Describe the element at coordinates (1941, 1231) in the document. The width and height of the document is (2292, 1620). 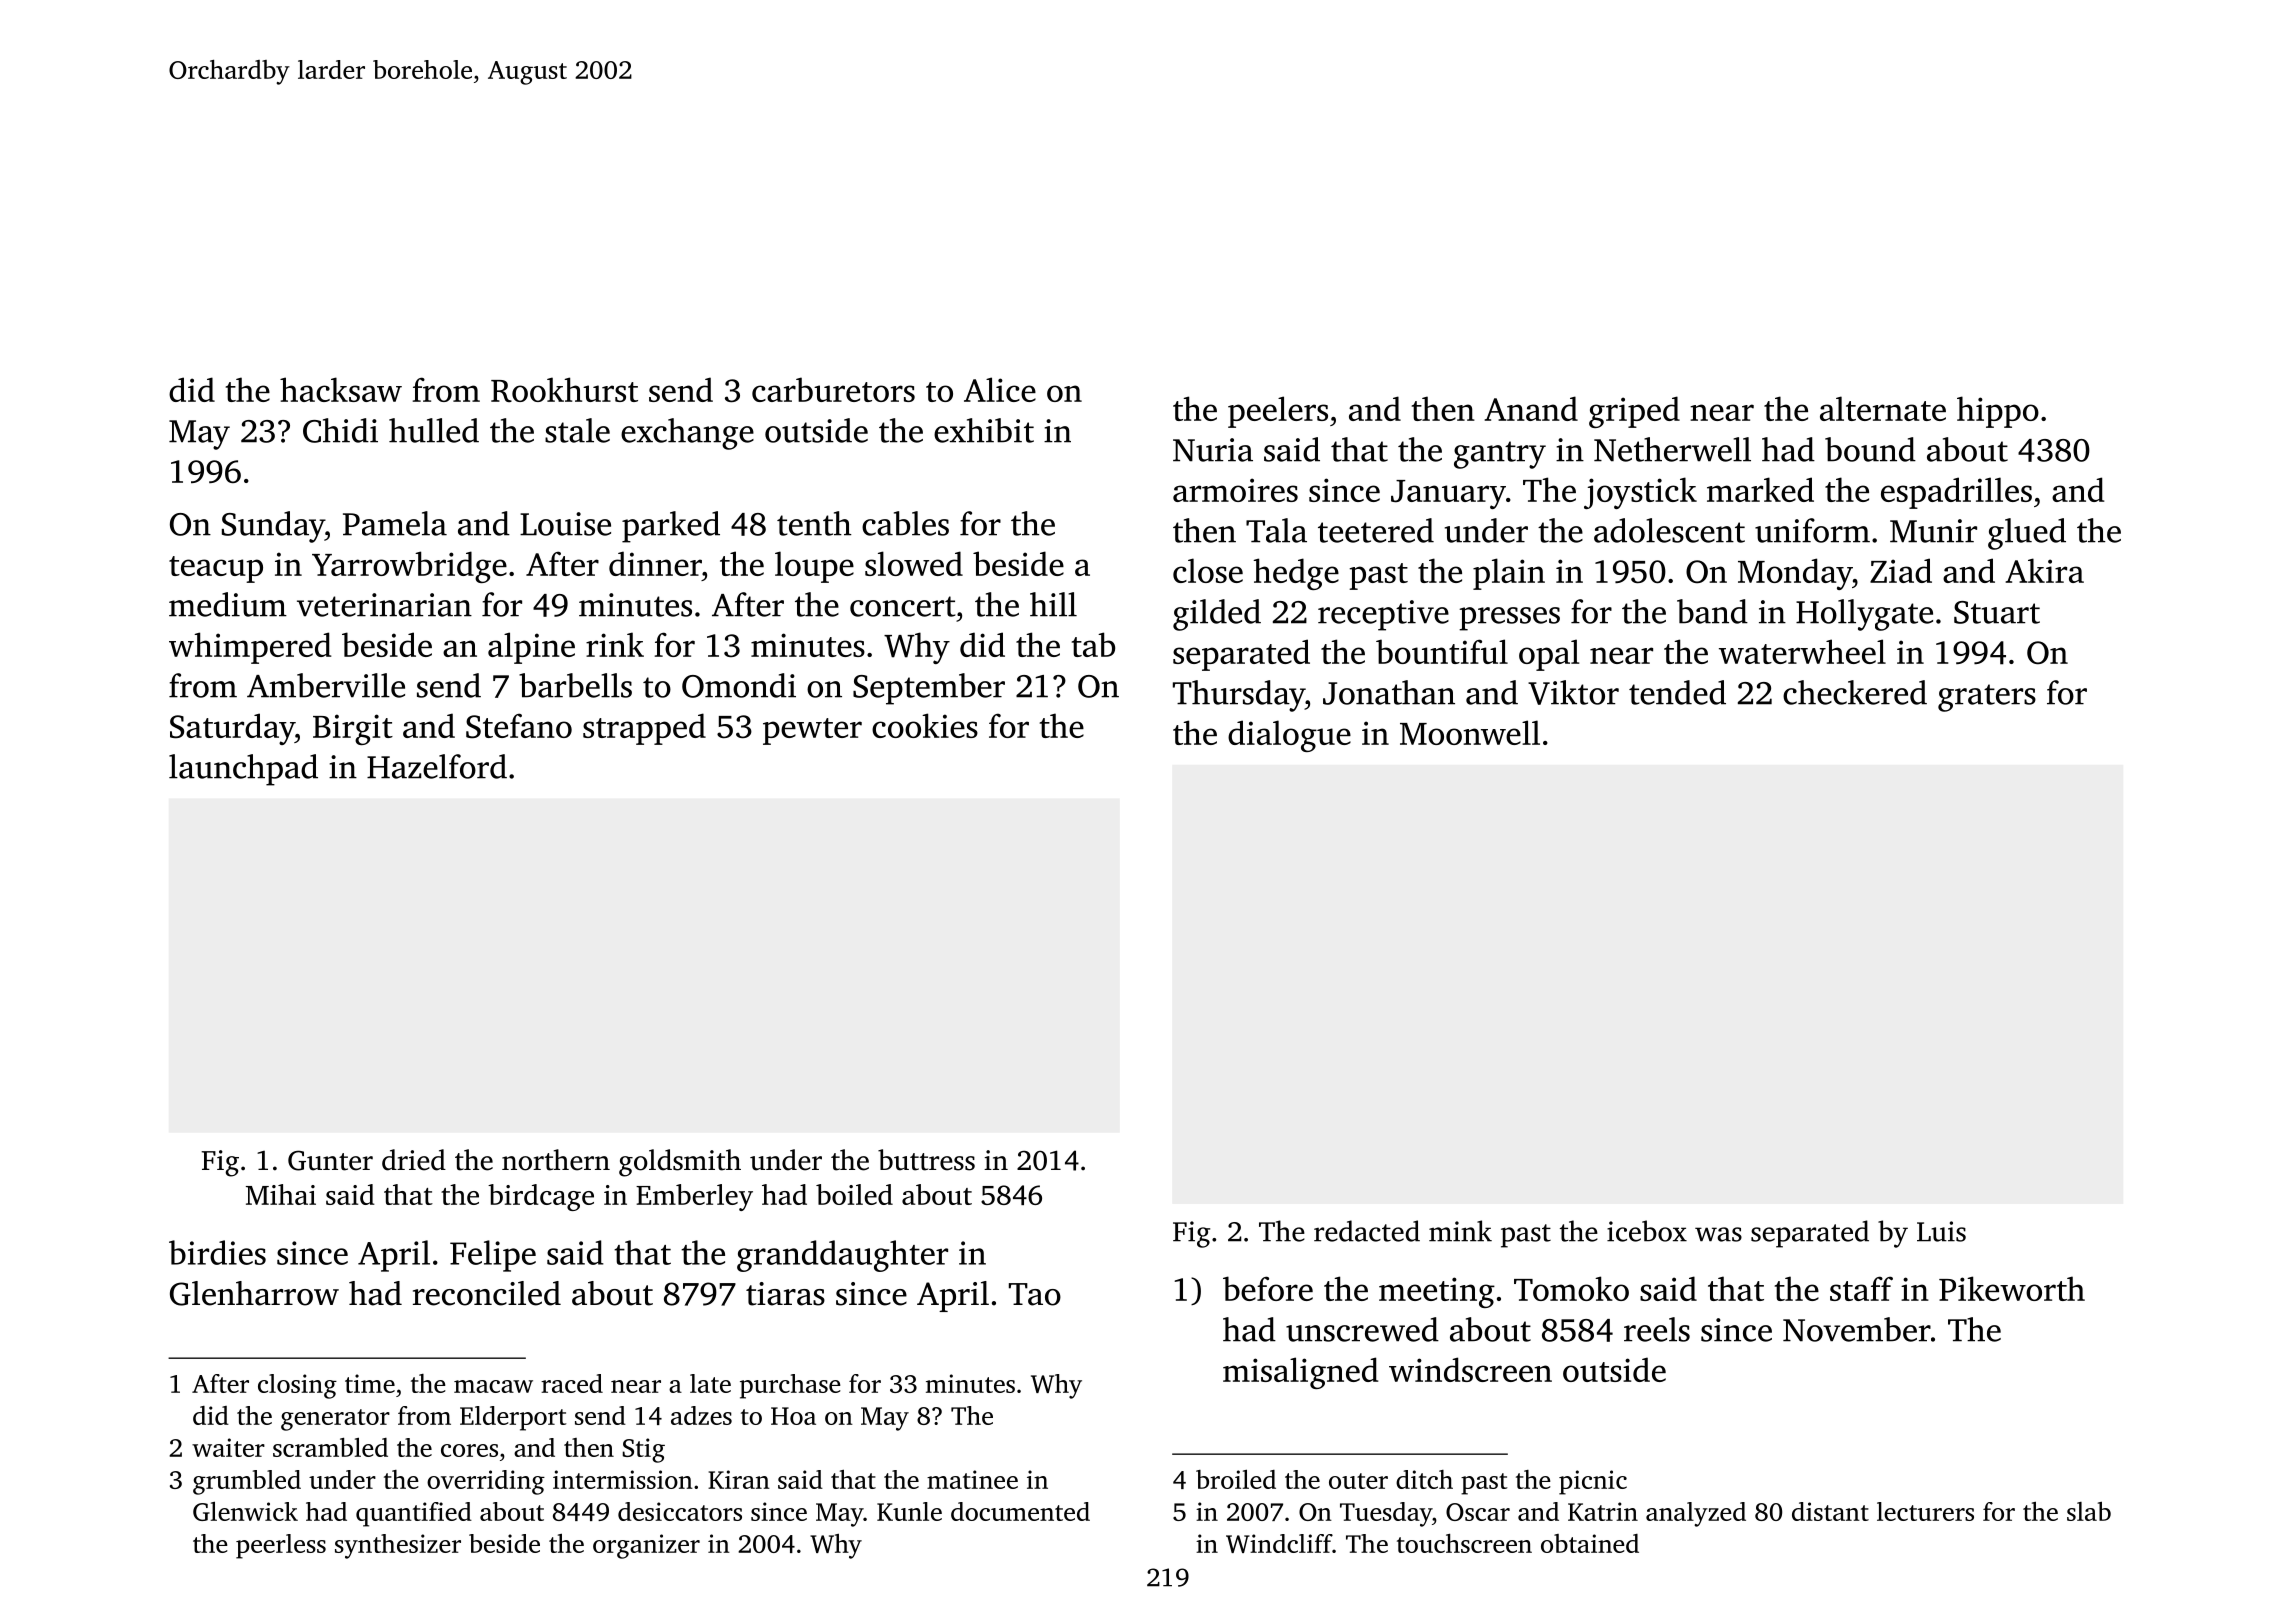
I see `Luis` at that location.
